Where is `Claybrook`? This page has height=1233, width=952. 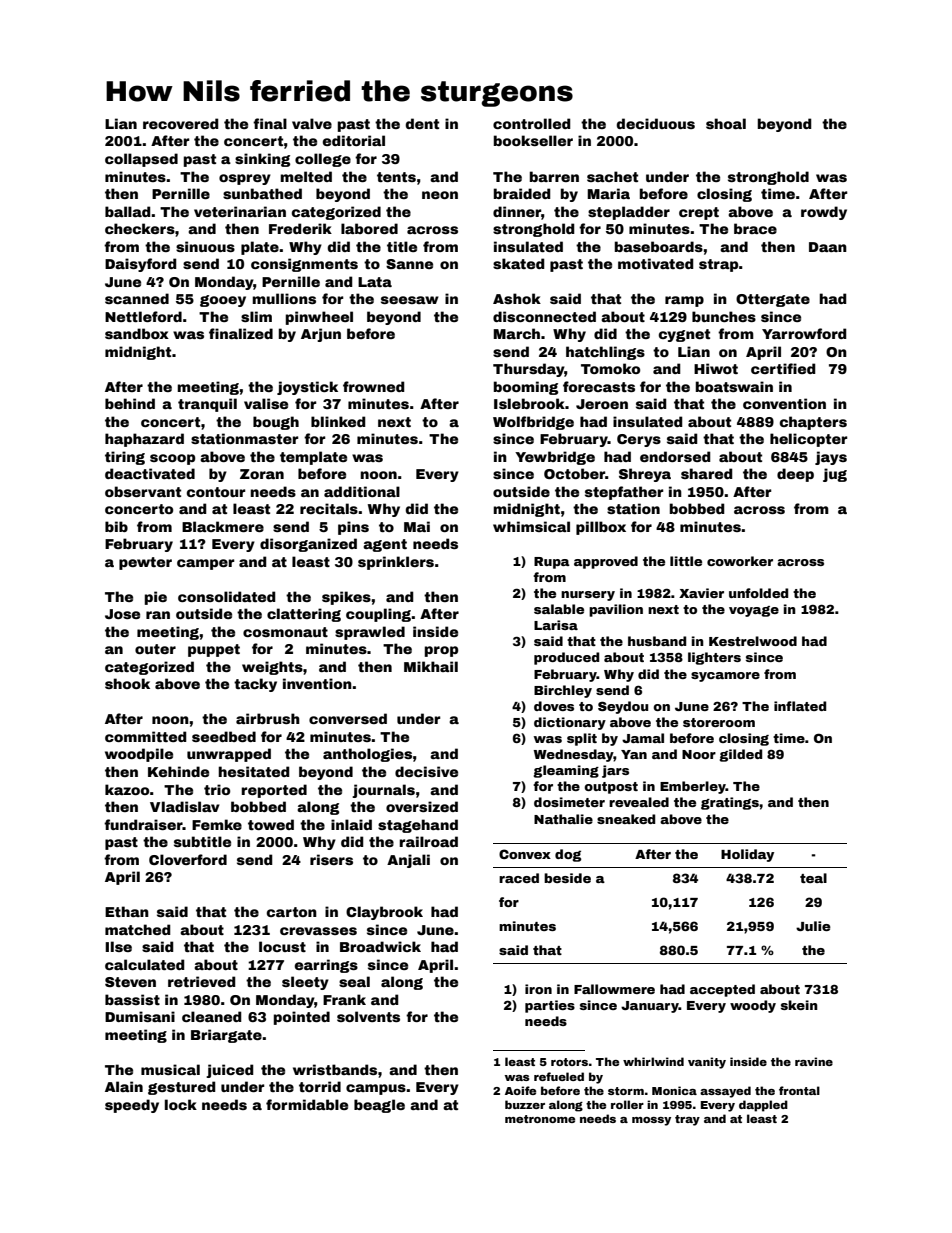 Claybrook is located at coordinates (384, 913).
